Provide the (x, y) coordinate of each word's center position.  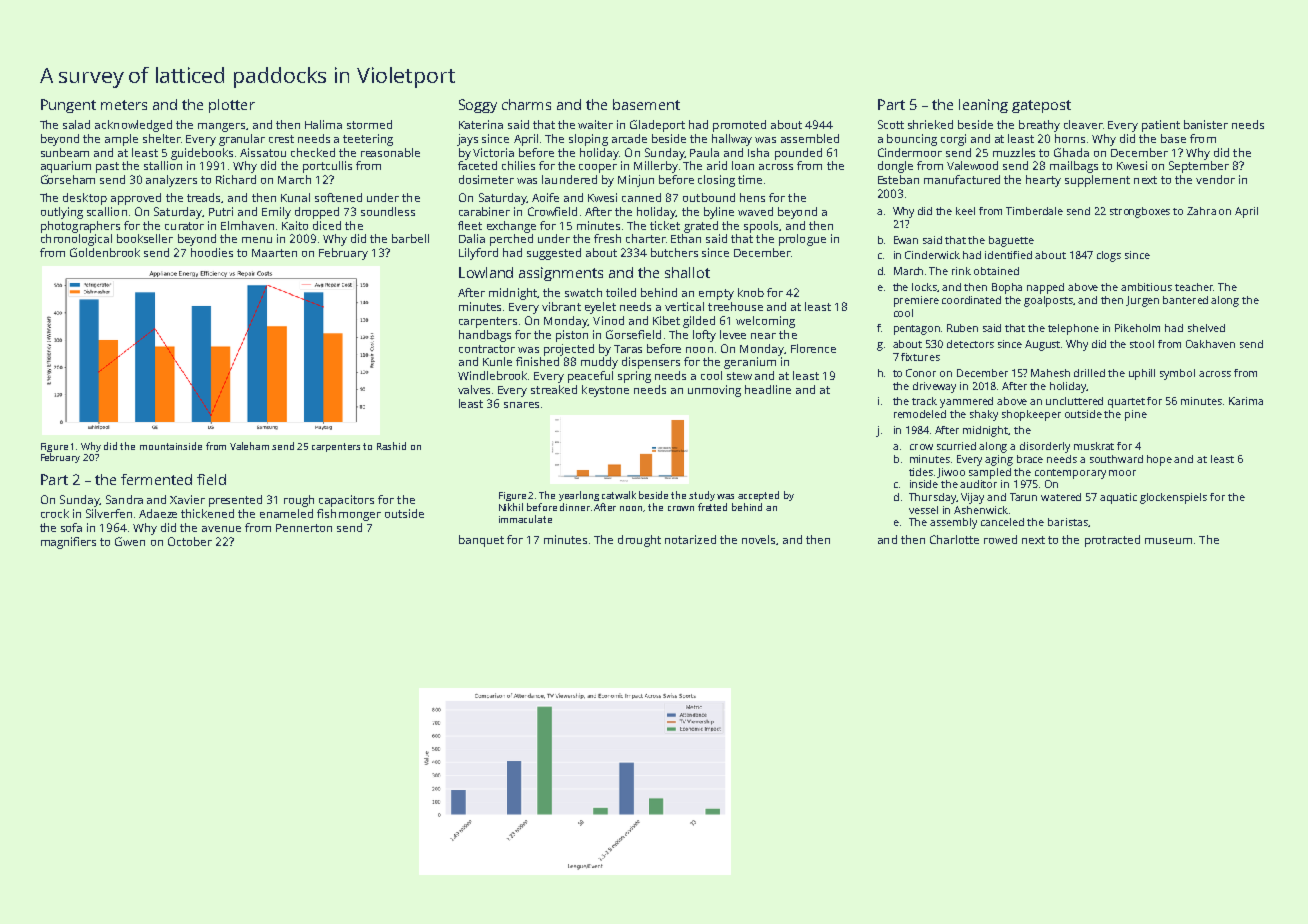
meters (124, 105)
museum (1168, 541)
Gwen (130, 541)
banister (1206, 124)
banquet (481, 541)
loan (743, 165)
